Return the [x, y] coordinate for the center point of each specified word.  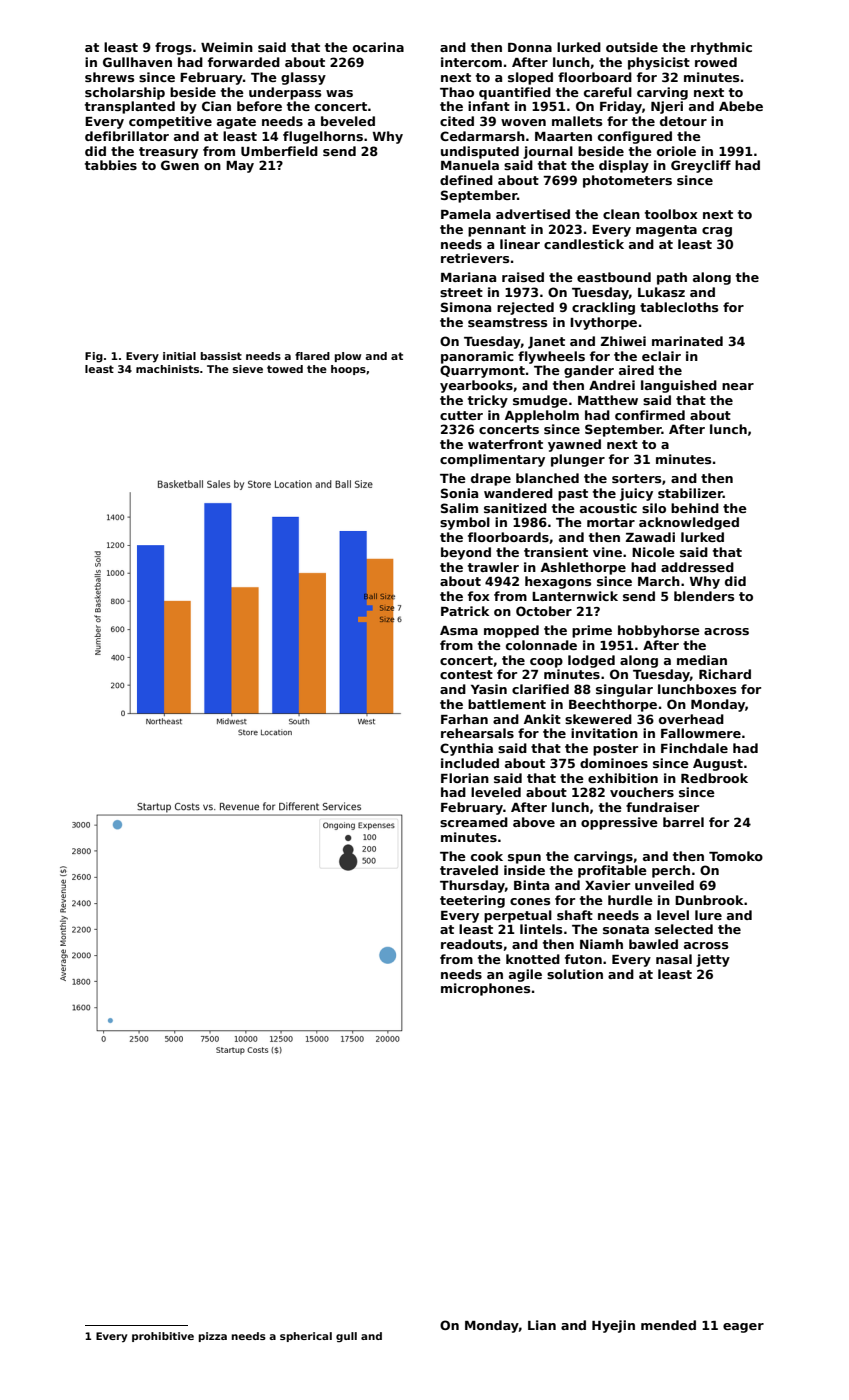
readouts [471, 944]
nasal [674, 959]
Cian [216, 106]
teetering [472, 901]
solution [575, 974]
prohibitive [163, 1337]
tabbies [111, 165]
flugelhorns [323, 137]
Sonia [459, 493]
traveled [469, 870]
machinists [167, 369]
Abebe [741, 106]
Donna [530, 47]
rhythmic [721, 48]
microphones [485, 989]
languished [679, 386]
